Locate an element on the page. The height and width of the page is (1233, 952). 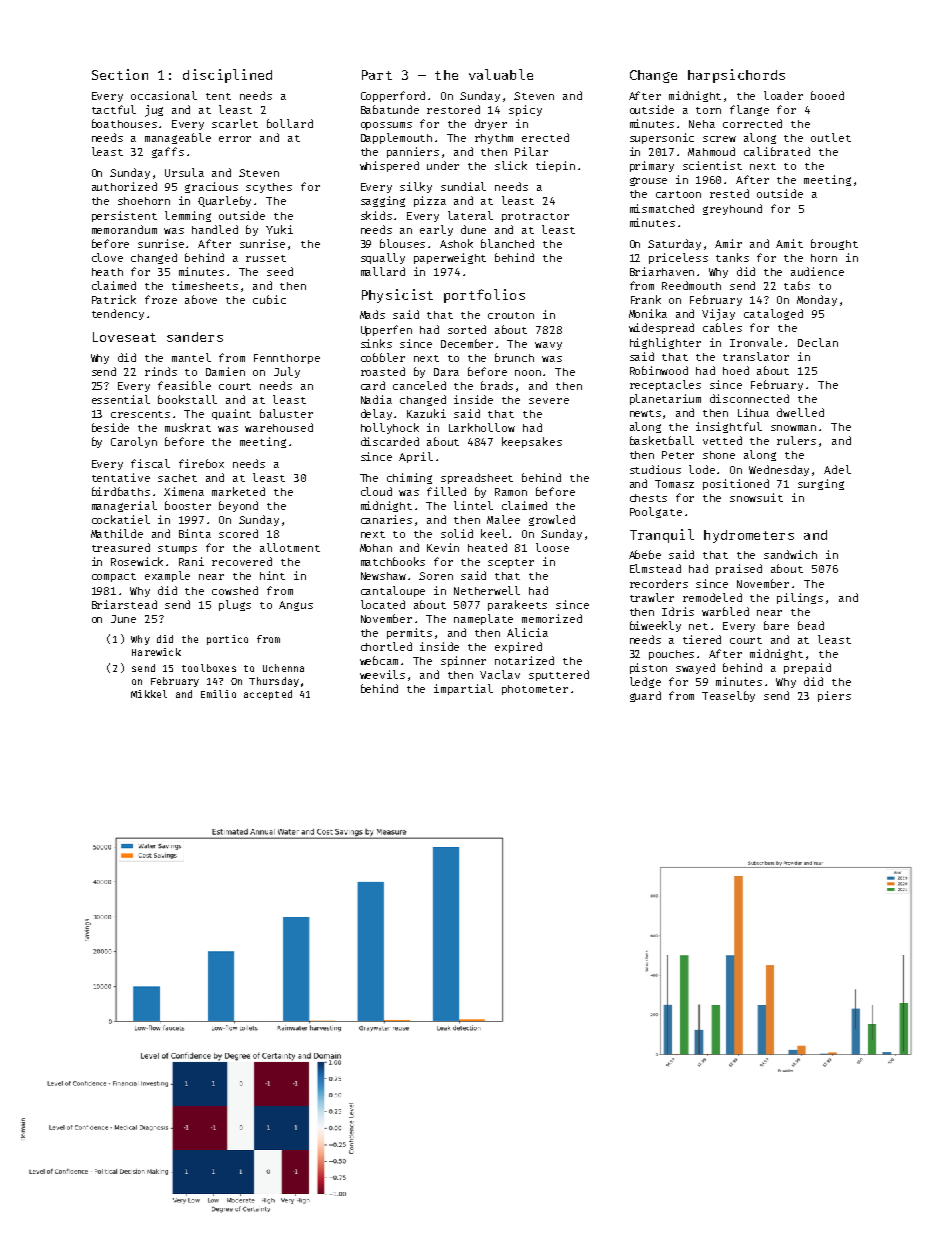
Upperfen is located at coordinates (386, 330).
